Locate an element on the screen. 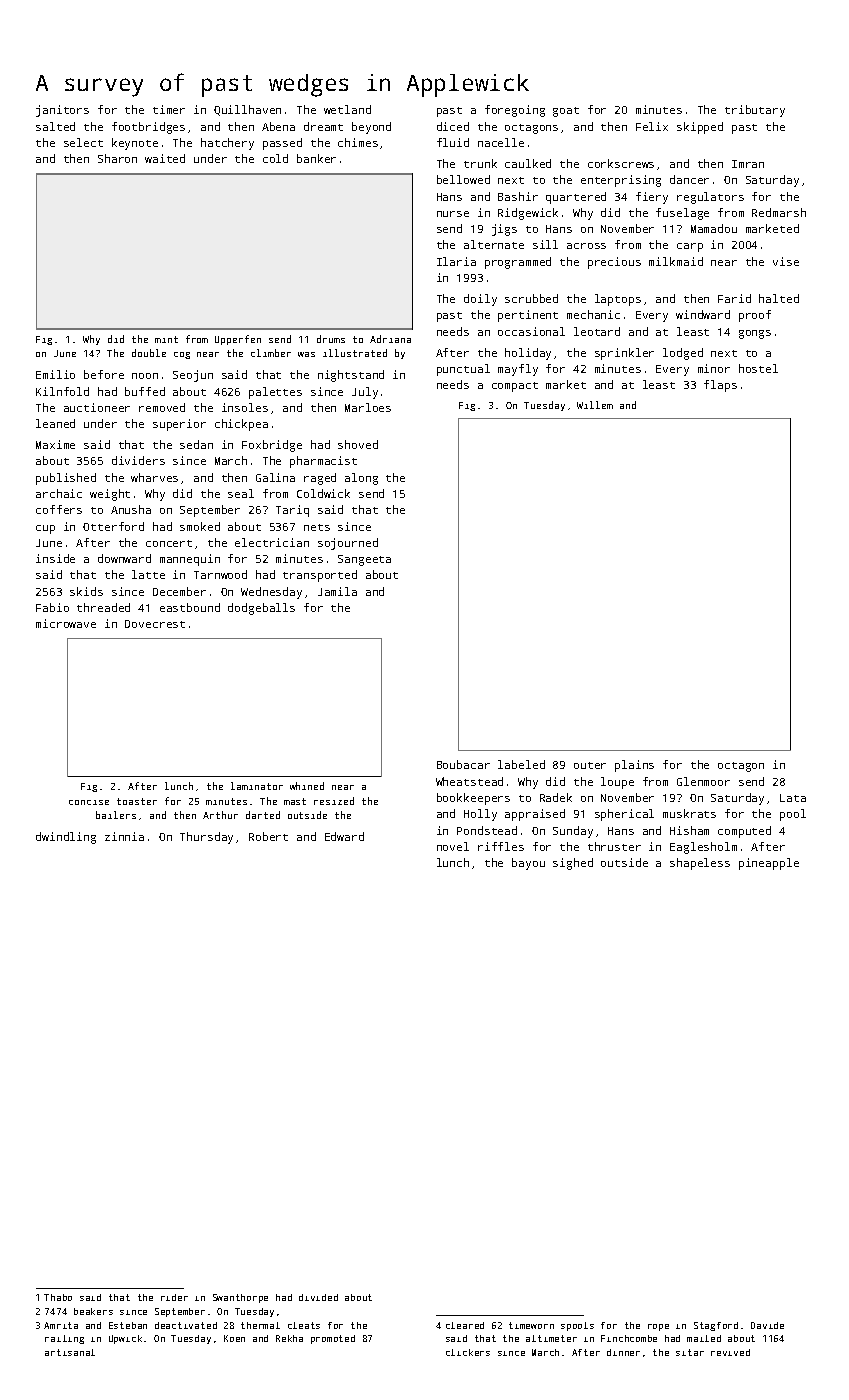 The image size is (849, 1400). rider is located at coordinates (174, 1297).
